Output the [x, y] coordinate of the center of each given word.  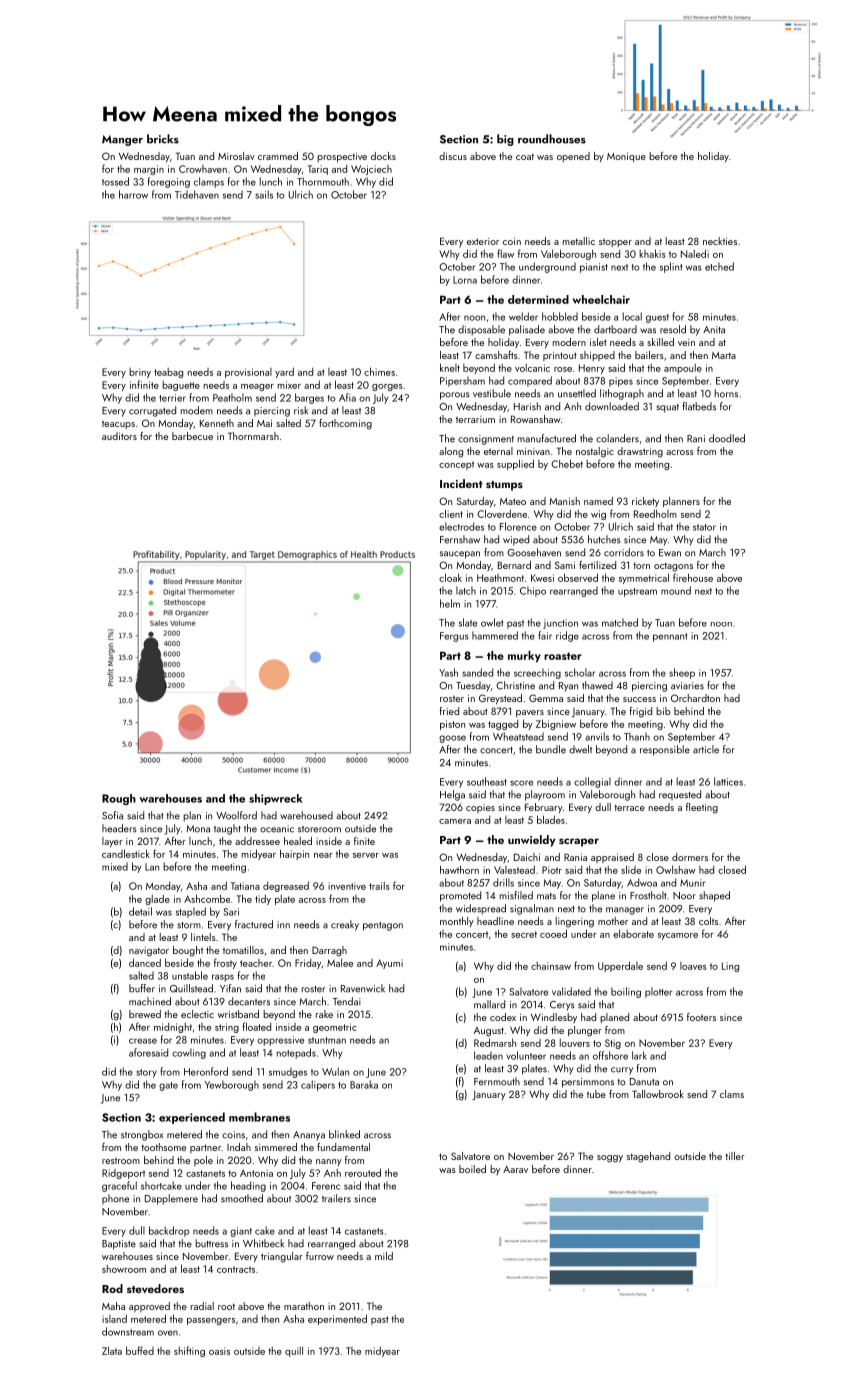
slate [468, 622]
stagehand [648, 1157]
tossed [115, 181]
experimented [337, 1319]
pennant [670, 637]
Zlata [112, 1350]
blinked [344, 1134]
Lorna [465, 280]
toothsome [163, 1147]
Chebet [567, 463]
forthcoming [345, 424]
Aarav [515, 1169]
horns [726, 393]
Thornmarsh [253, 436]
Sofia [112, 815]
